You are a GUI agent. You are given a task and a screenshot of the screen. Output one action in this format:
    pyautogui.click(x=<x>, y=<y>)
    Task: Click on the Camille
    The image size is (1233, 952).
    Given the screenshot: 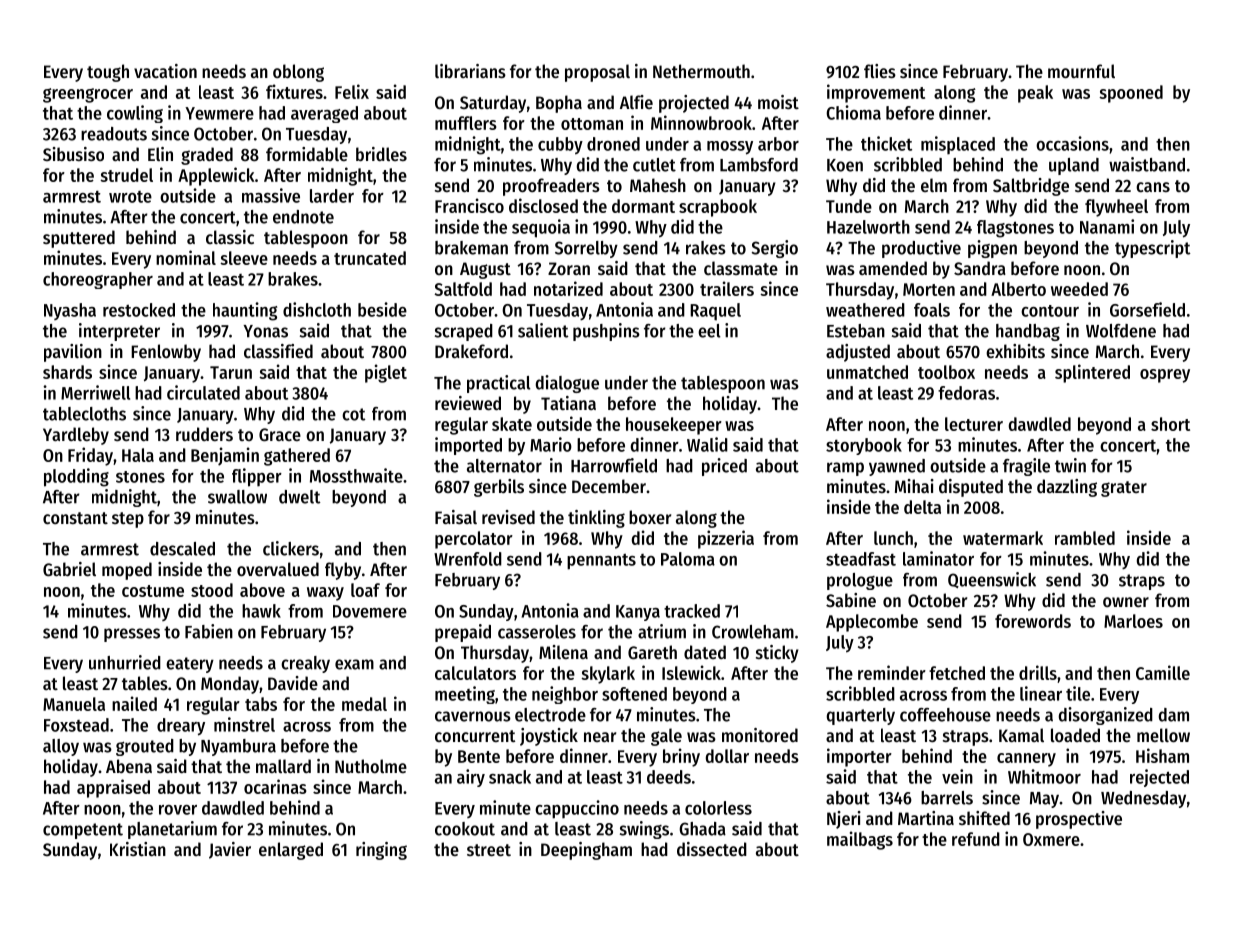 What is the action you would take?
    pyautogui.click(x=1163, y=672)
